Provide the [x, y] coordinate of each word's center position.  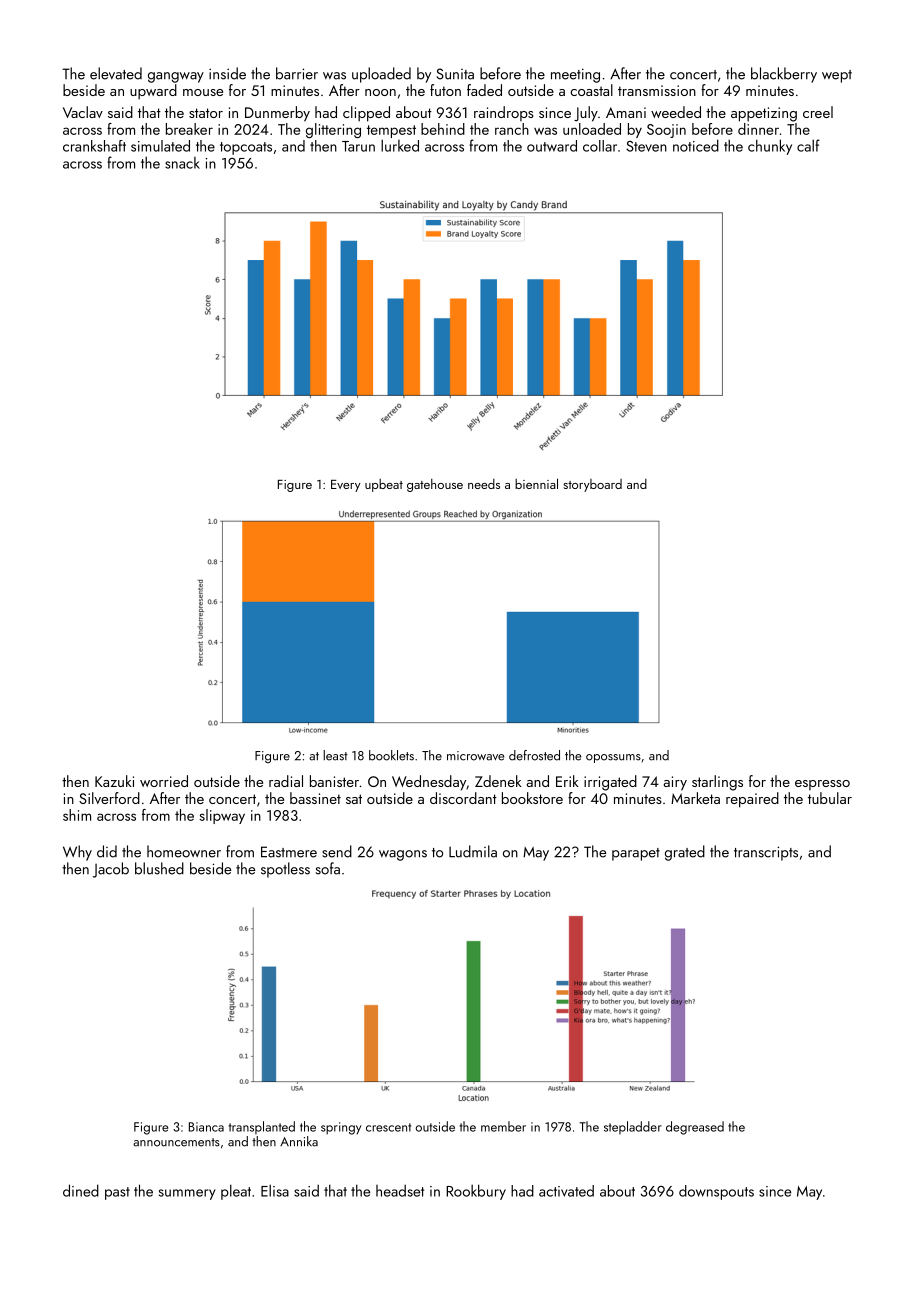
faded [484, 90]
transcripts [766, 853]
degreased [695, 1128]
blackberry [784, 75]
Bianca [206, 1127]
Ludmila [473, 851]
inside [227, 73]
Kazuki [114, 781]
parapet [636, 854]
